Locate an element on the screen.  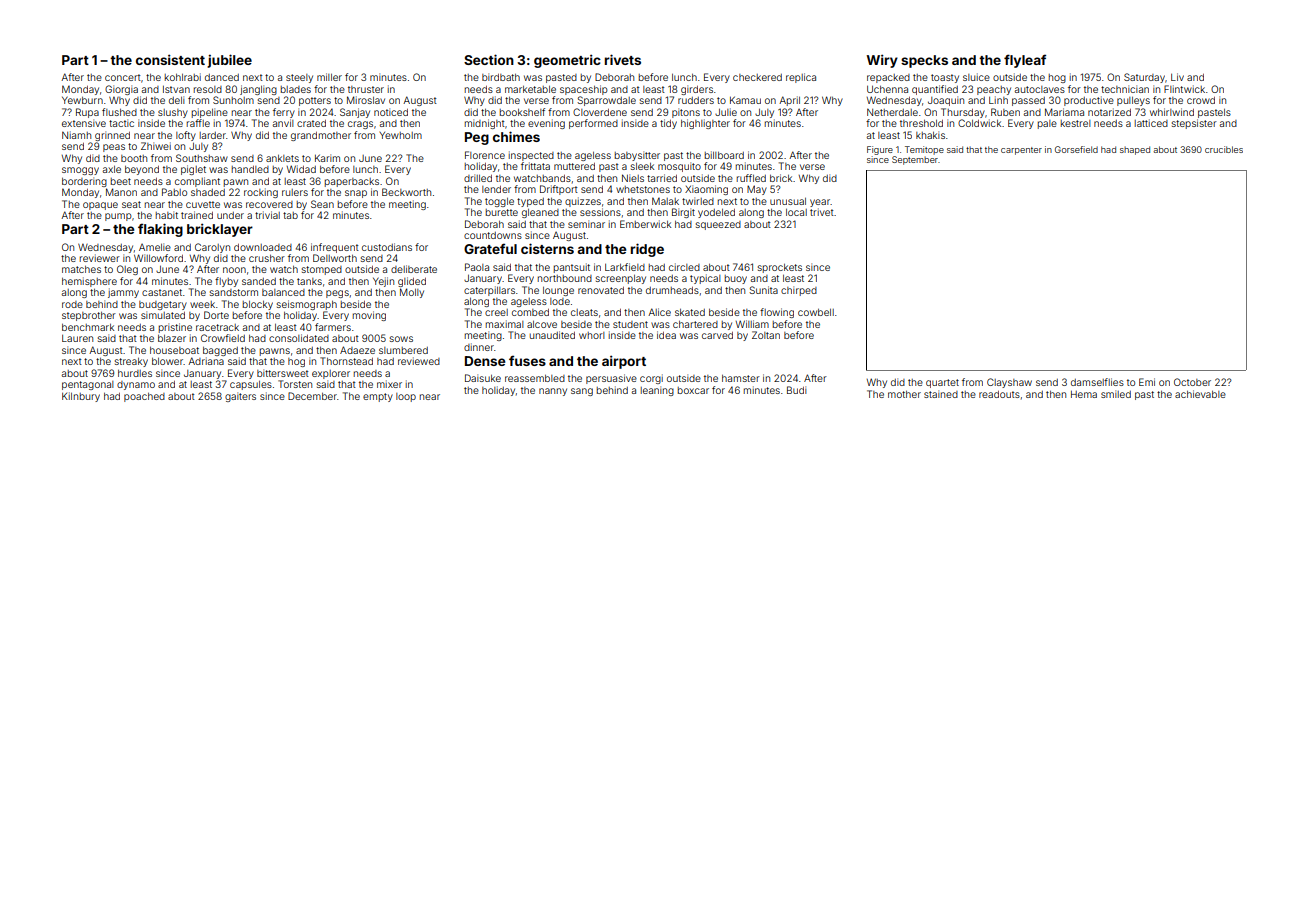
pantsuit is located at coordinates (572, 268).
